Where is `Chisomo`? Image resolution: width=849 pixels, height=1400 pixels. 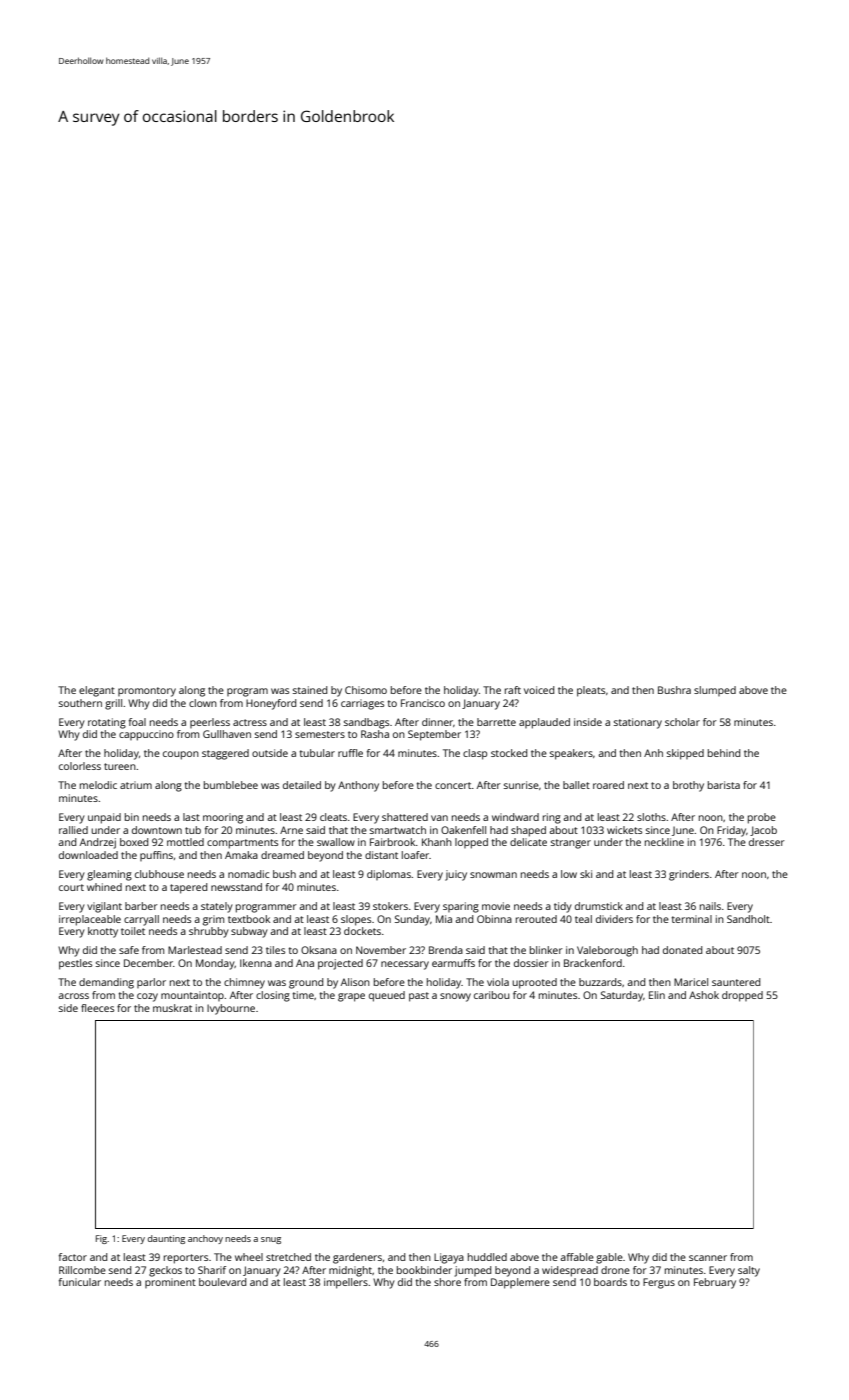
Chisomo is located at coordinates (366, 690).
